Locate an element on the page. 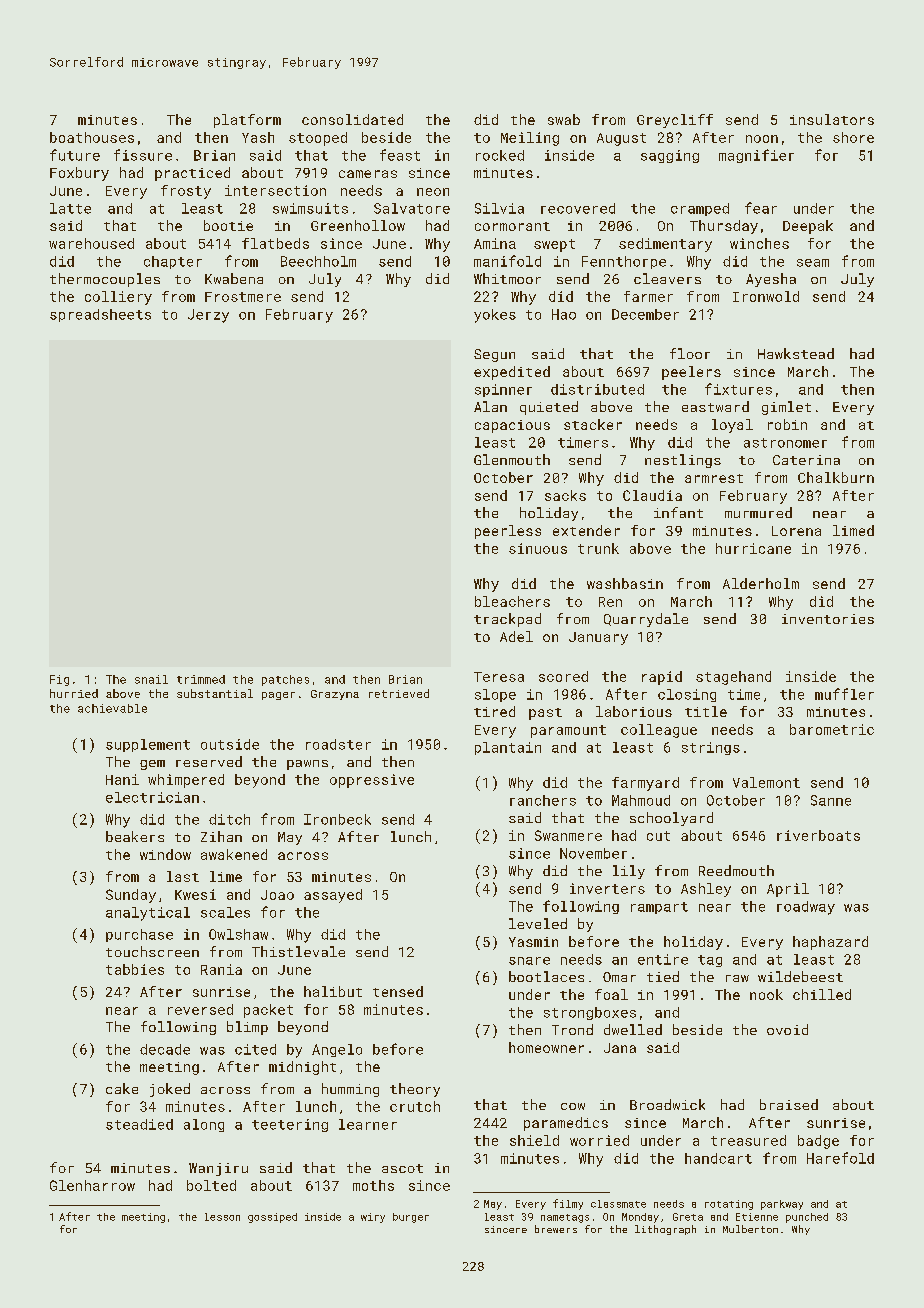  lesson is located at coordinates (222, 1217).
